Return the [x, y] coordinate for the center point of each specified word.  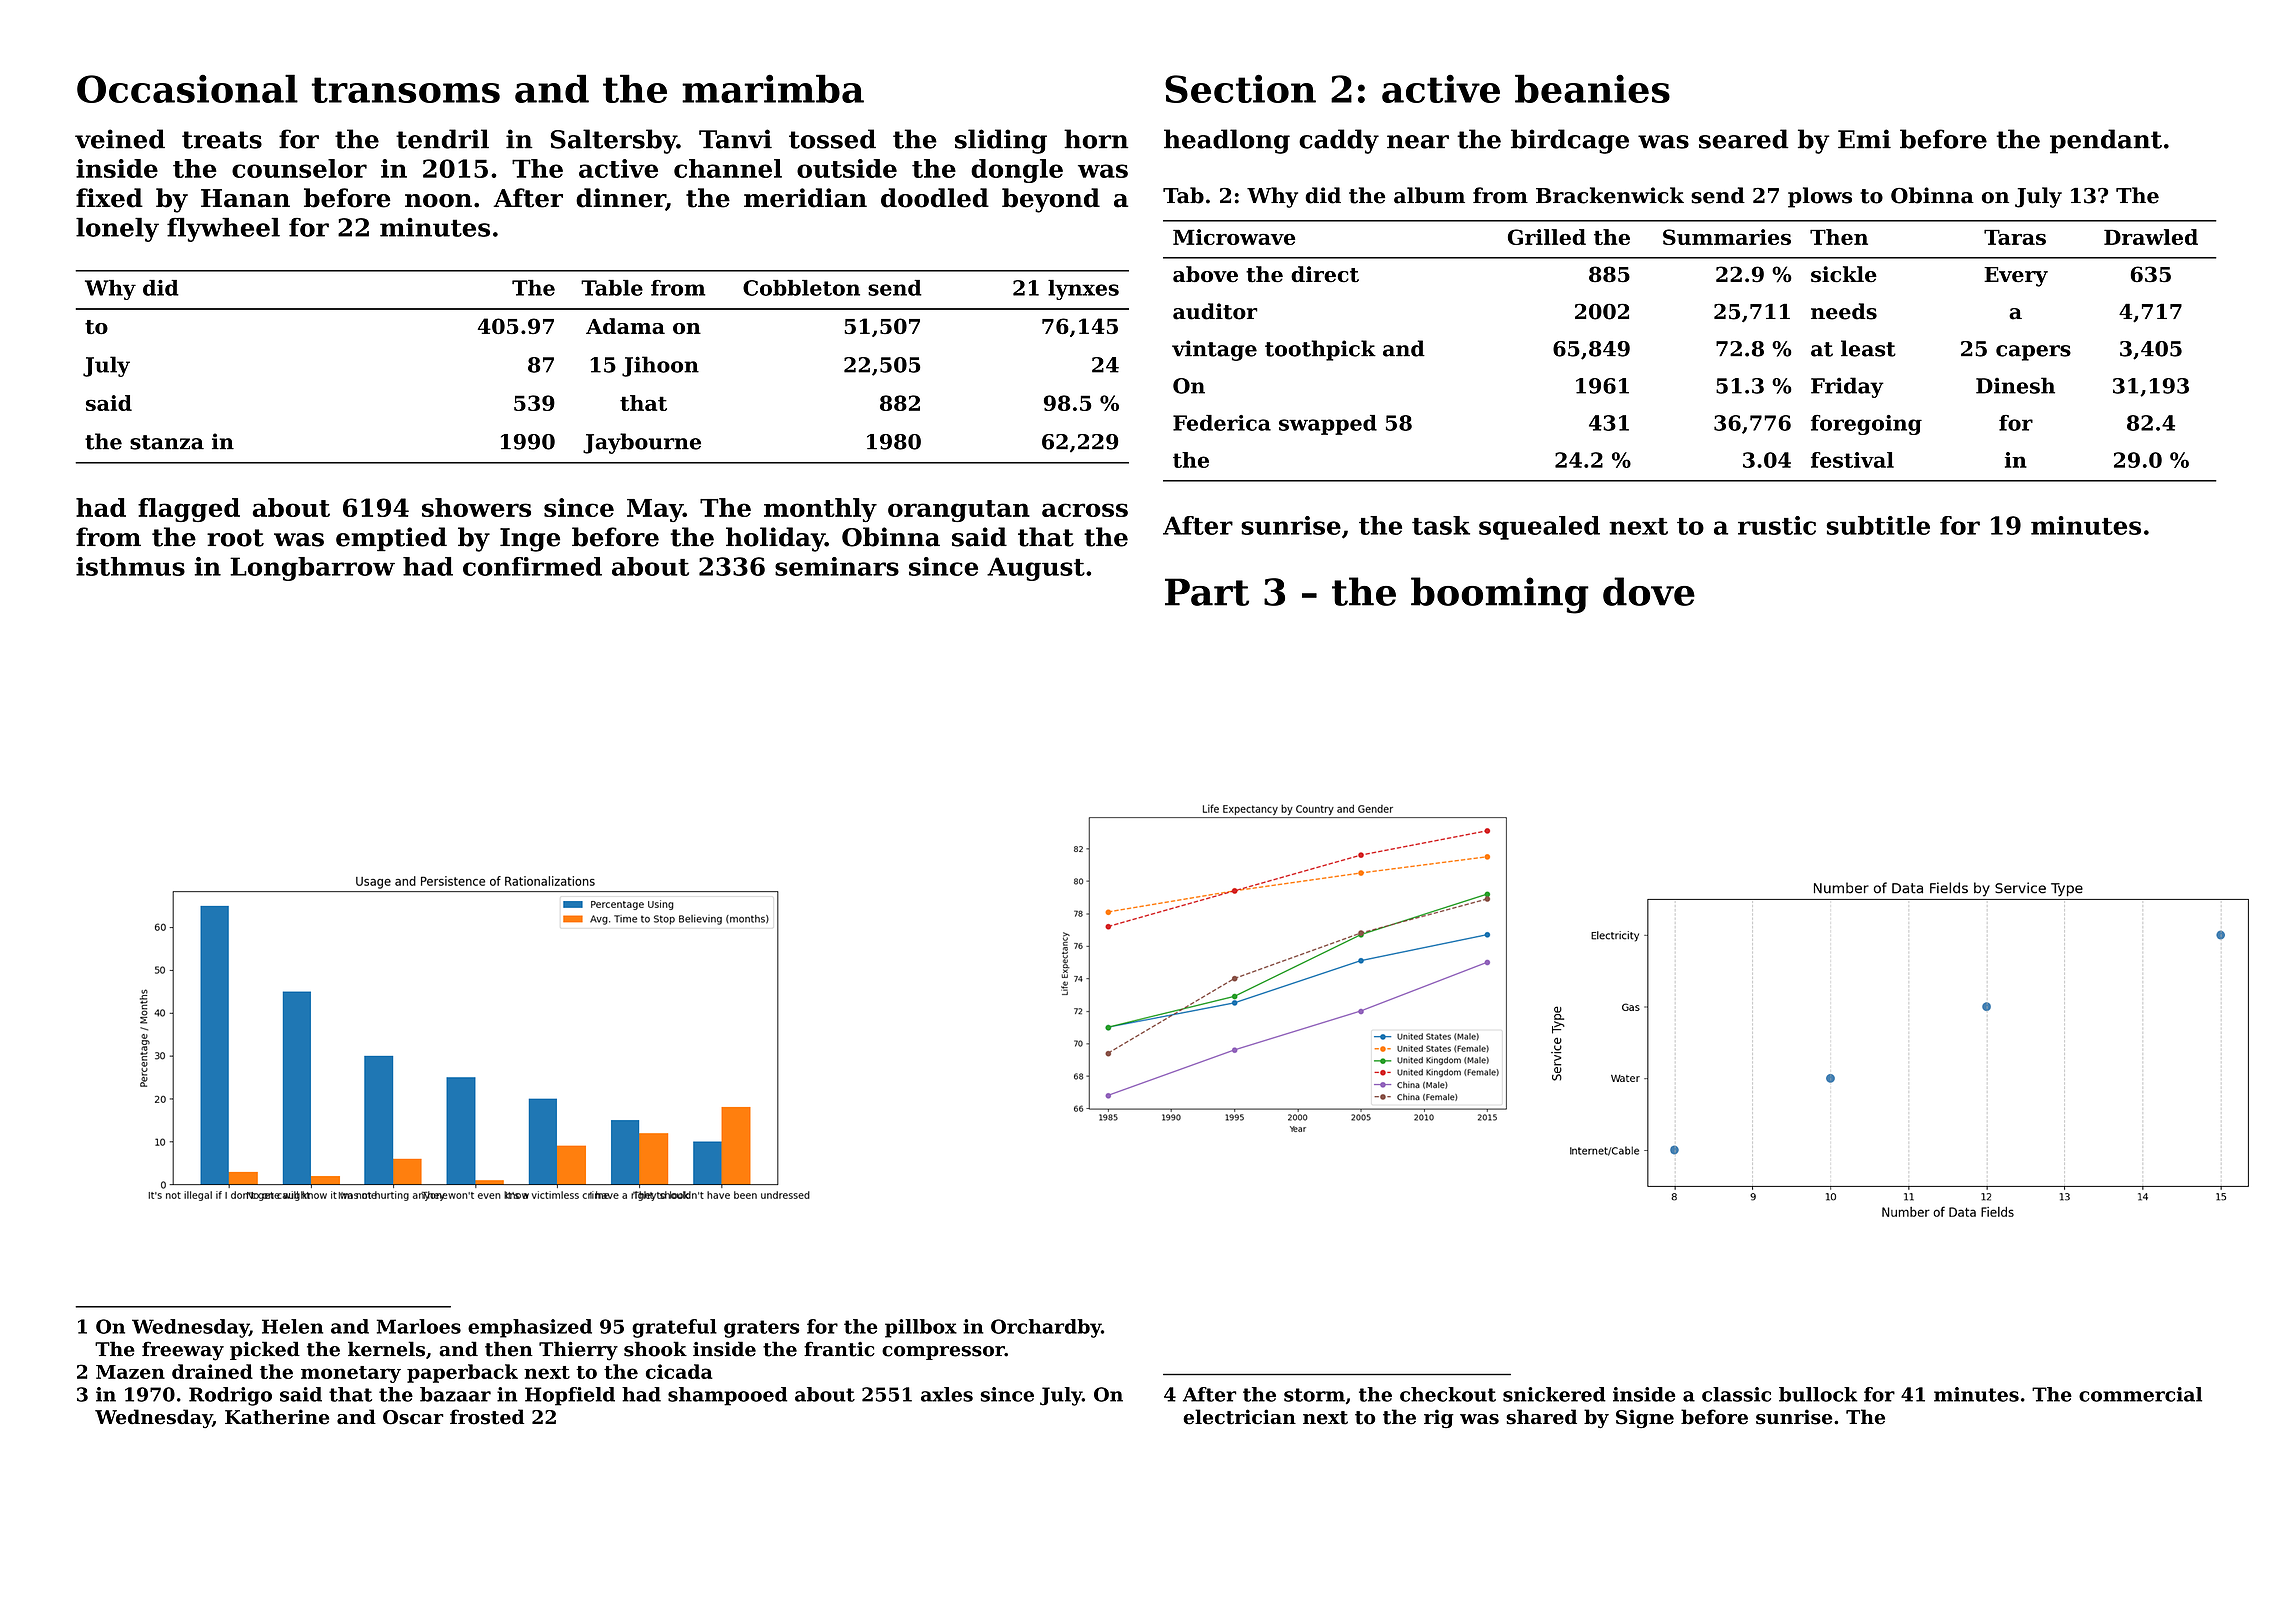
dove [1649, 591]
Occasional [187, 88]
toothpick [1320, 350]
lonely [117, 230]
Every [2016, 277]
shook [655, 1349]
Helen [292, 1326]
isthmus [130, 566]
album [1429, 195]
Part [1207, 592]
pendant [2106, 141]
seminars [837, 566]
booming [1500, 595]
